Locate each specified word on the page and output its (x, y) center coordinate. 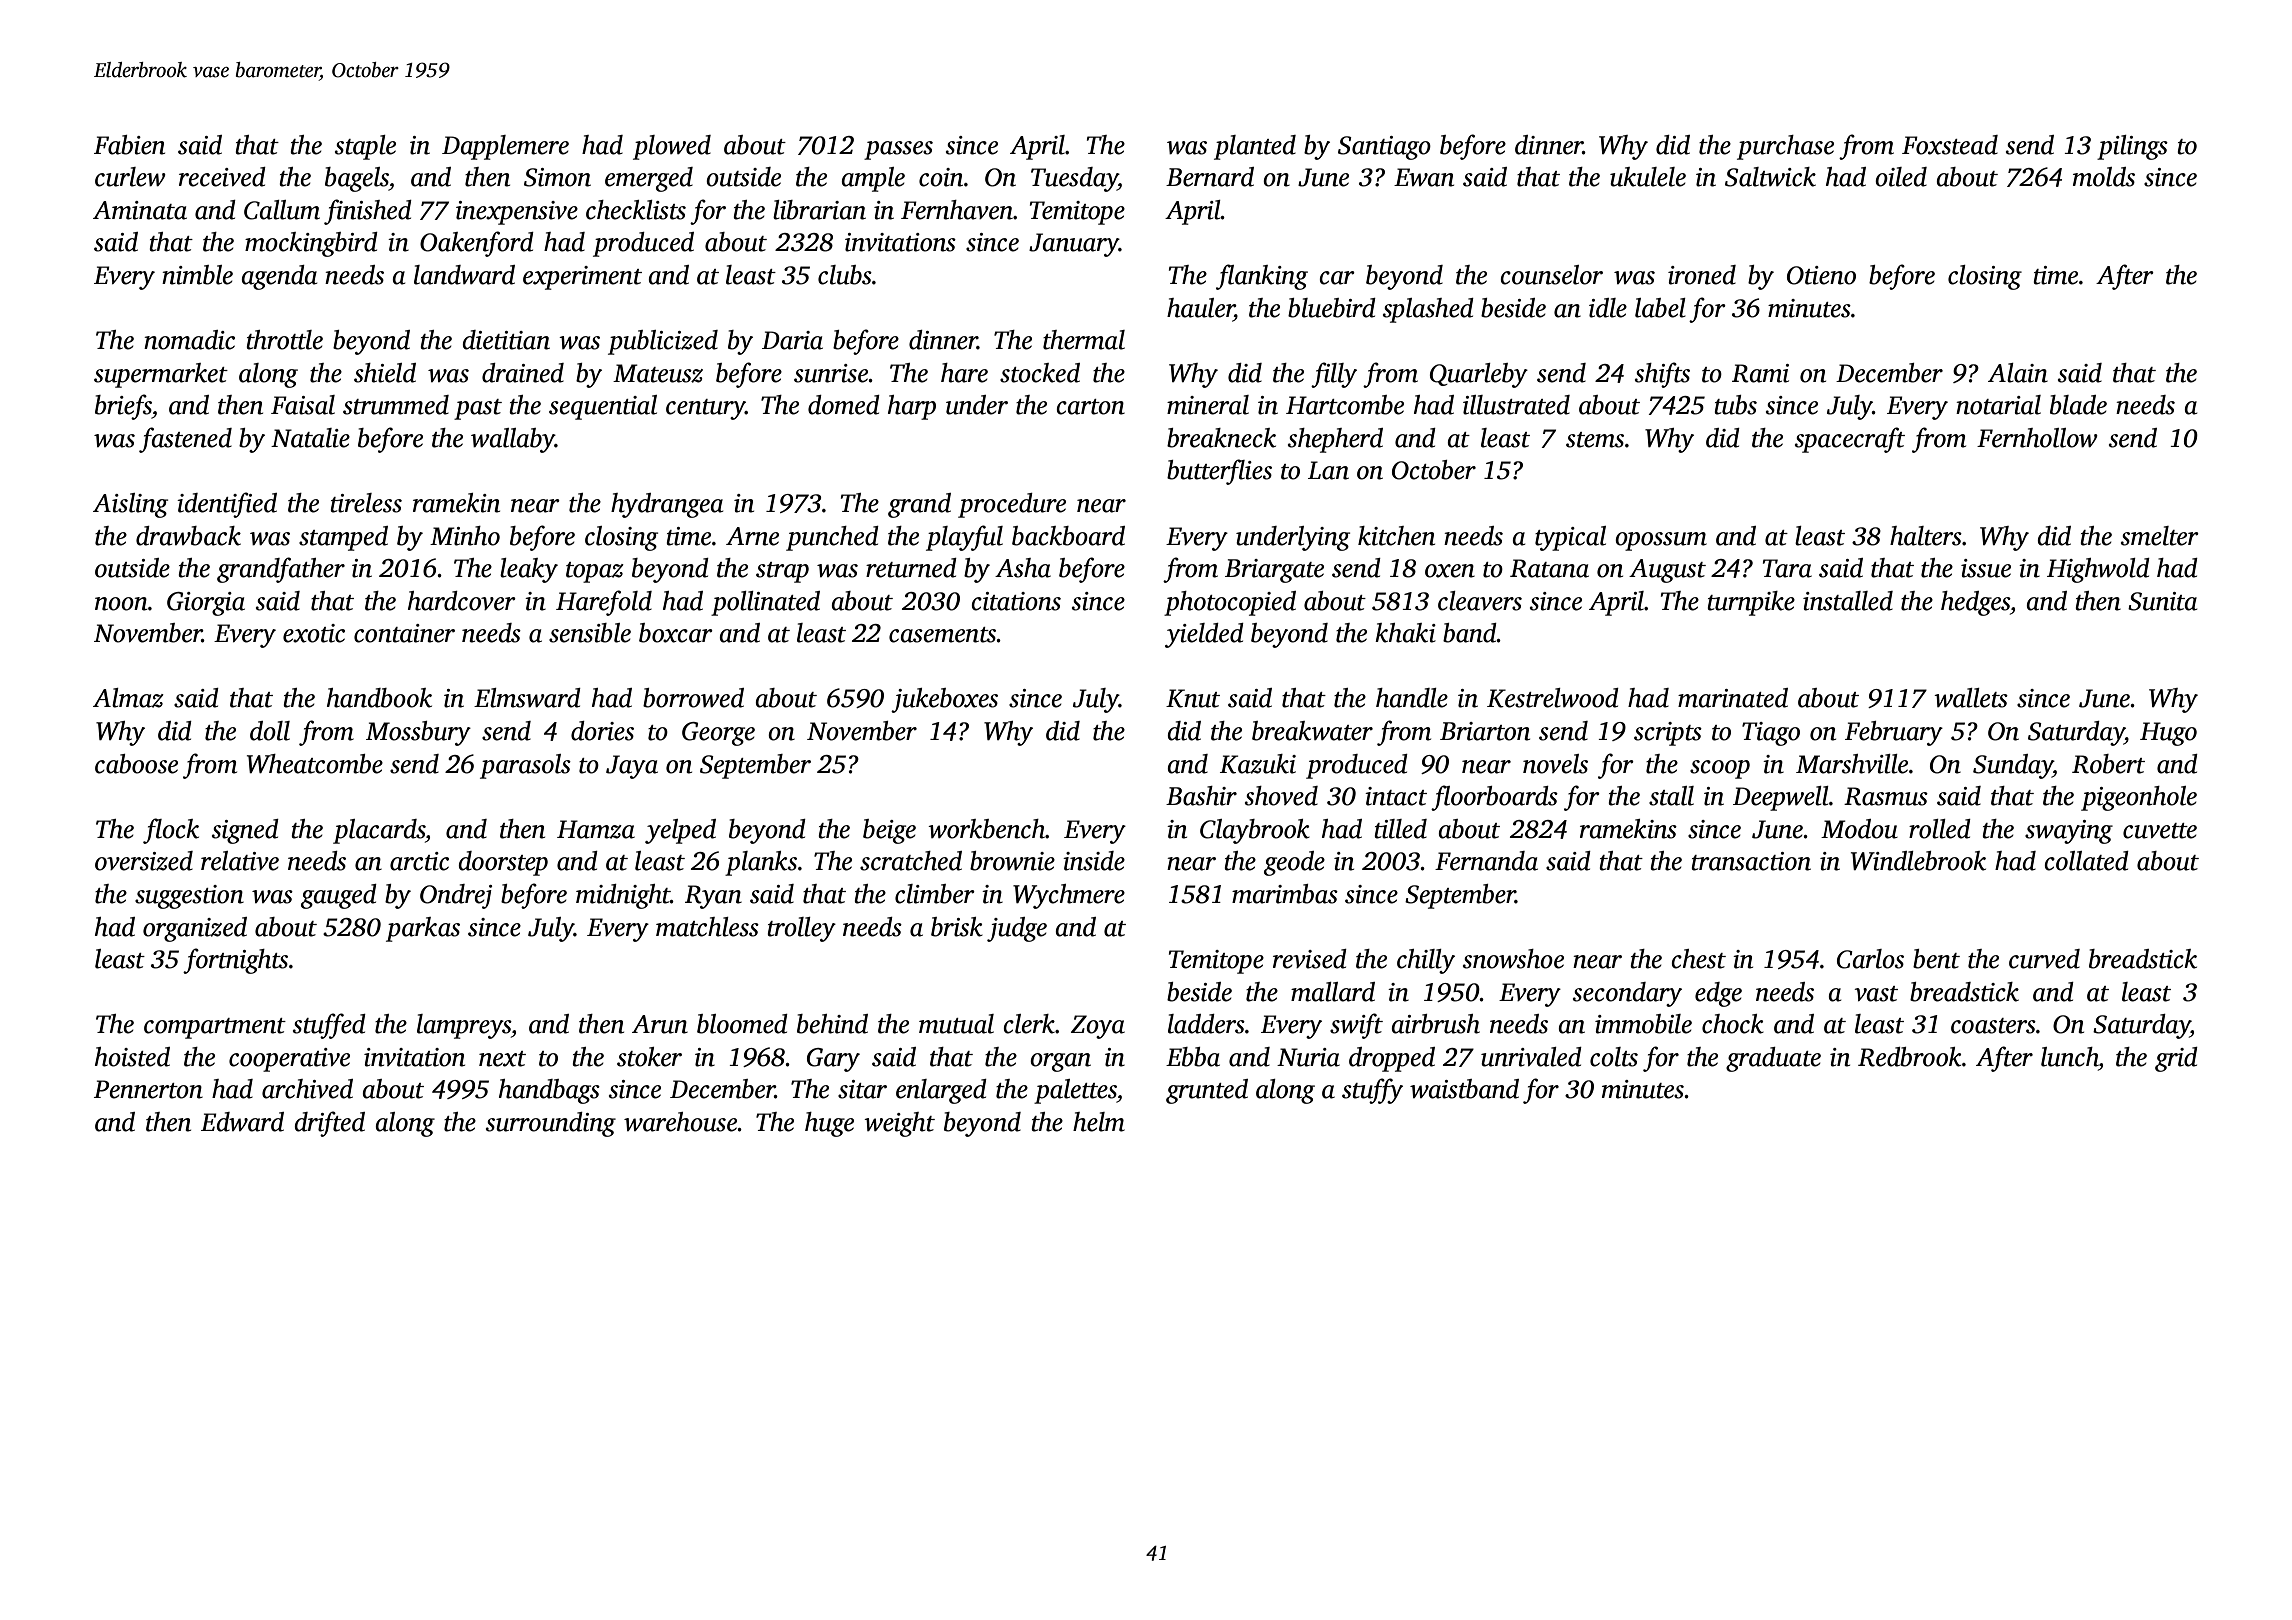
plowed (672, 147)
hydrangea (667, 505)
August (1667, 571)
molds (2104, 177)
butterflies (1219, 472)
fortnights (235, 961)
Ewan (1424, 177)
